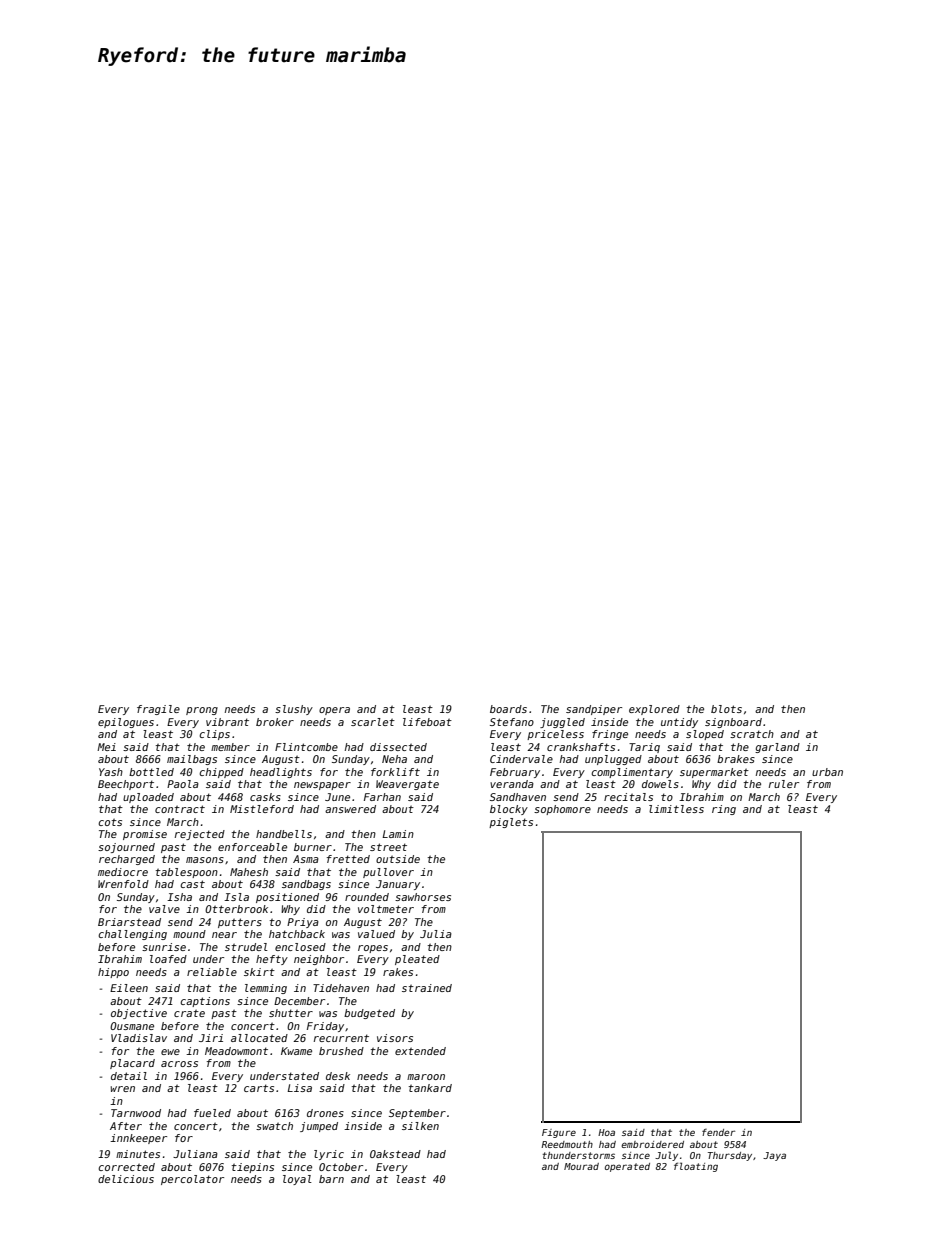 This screenshot has width=952, height=1233. What do you see at coordinates (294, 710) in the screenshot?
I see `slushy` at bounding box center [294, 710].
